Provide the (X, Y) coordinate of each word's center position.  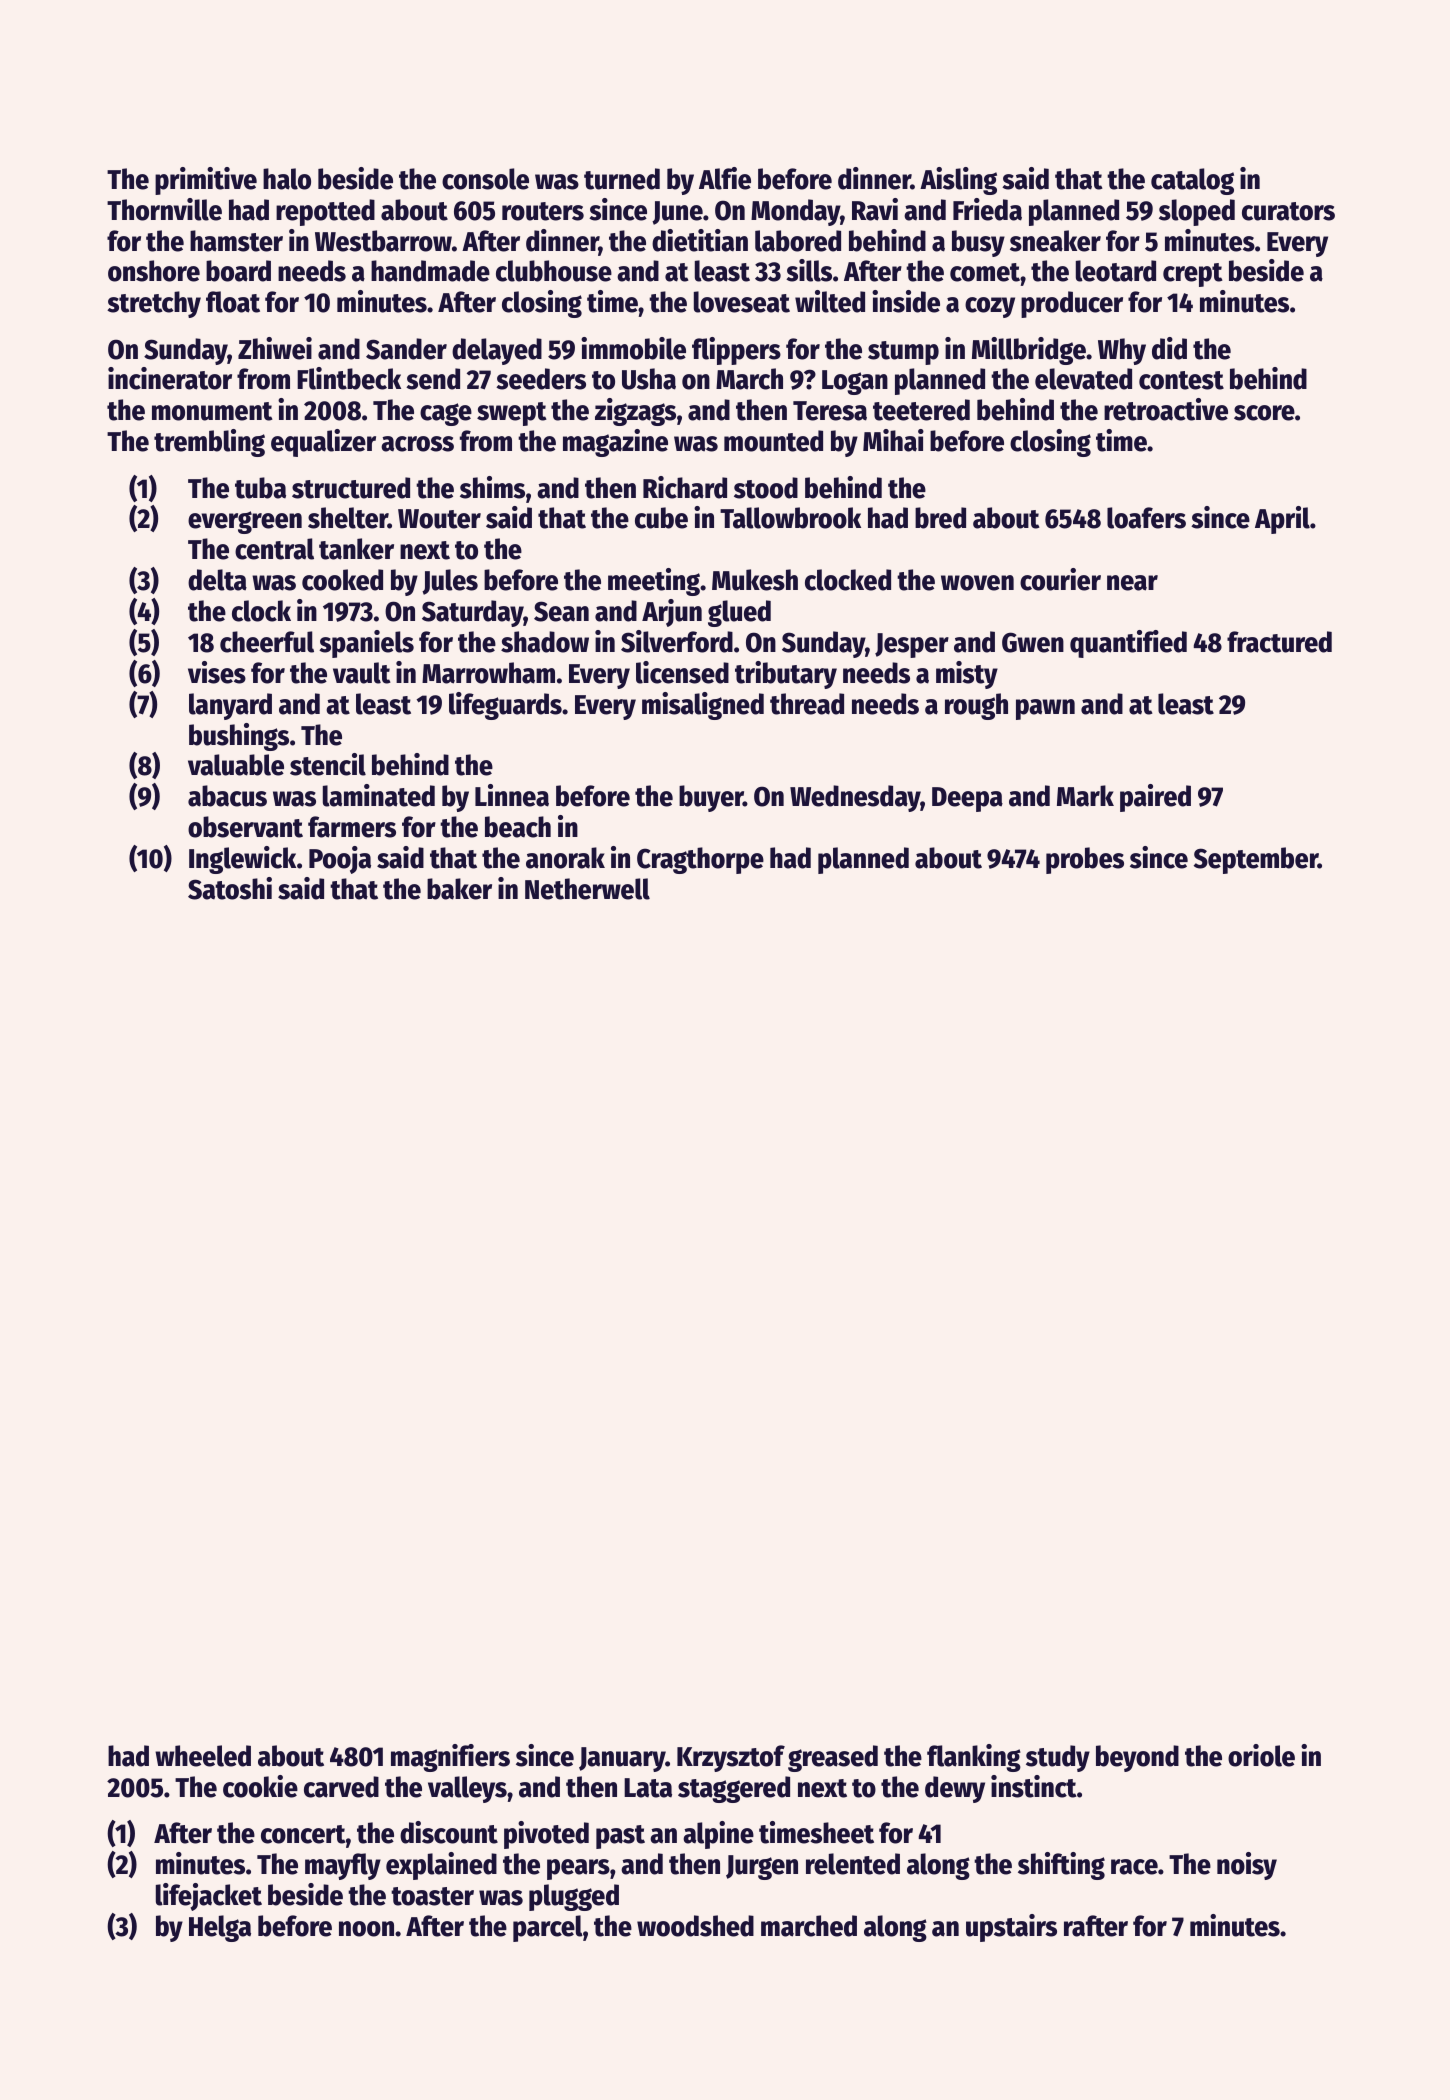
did (1169, 348)
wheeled (203, 1756)
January (622, 1759)
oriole (1261, 1755)
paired (1155, 798)
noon (366, 1929)
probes (1085, 860)
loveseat (742, 302)
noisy (1247, 1866)
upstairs (1011, 1928)
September (1256, 860)
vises (217, 672)
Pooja (340, 860)
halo (287, 179)
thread (807, 704)
